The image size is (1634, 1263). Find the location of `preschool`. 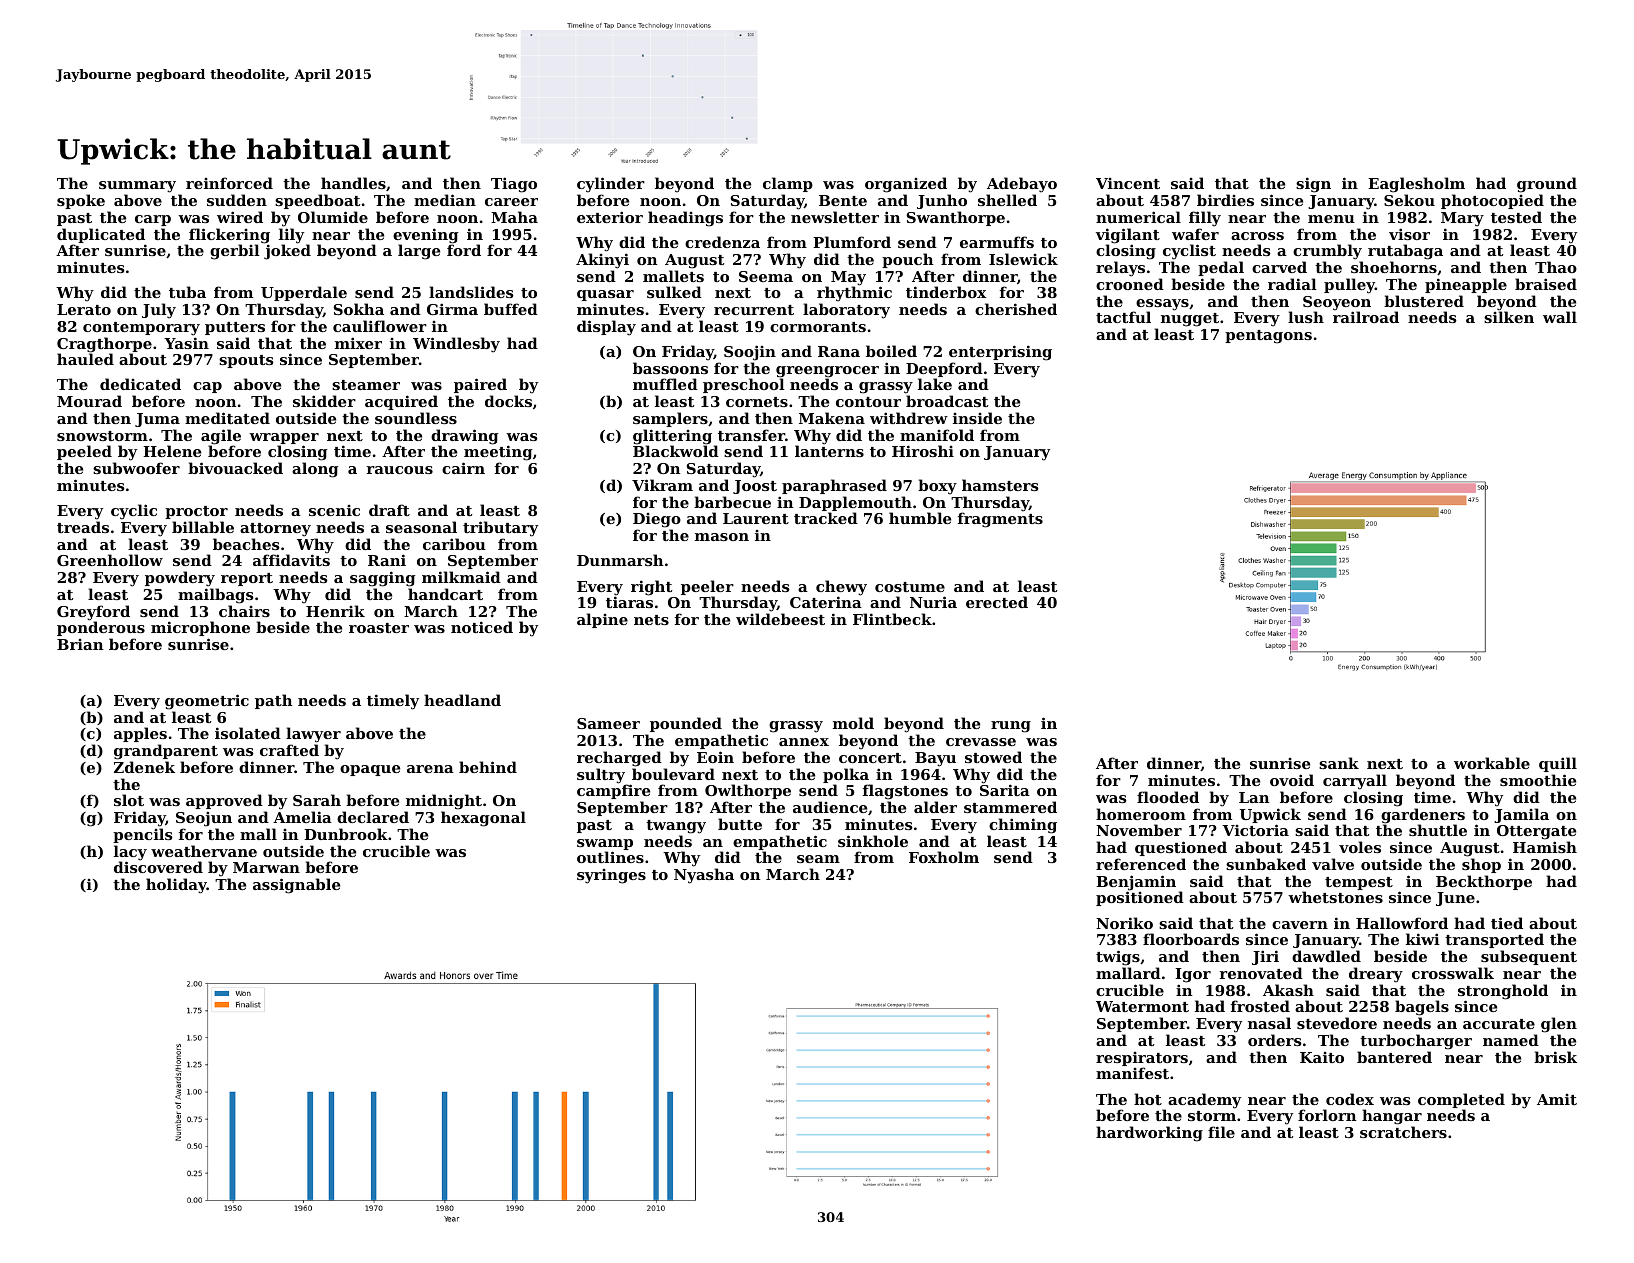

preschool is located at coordinates (744, 386).
